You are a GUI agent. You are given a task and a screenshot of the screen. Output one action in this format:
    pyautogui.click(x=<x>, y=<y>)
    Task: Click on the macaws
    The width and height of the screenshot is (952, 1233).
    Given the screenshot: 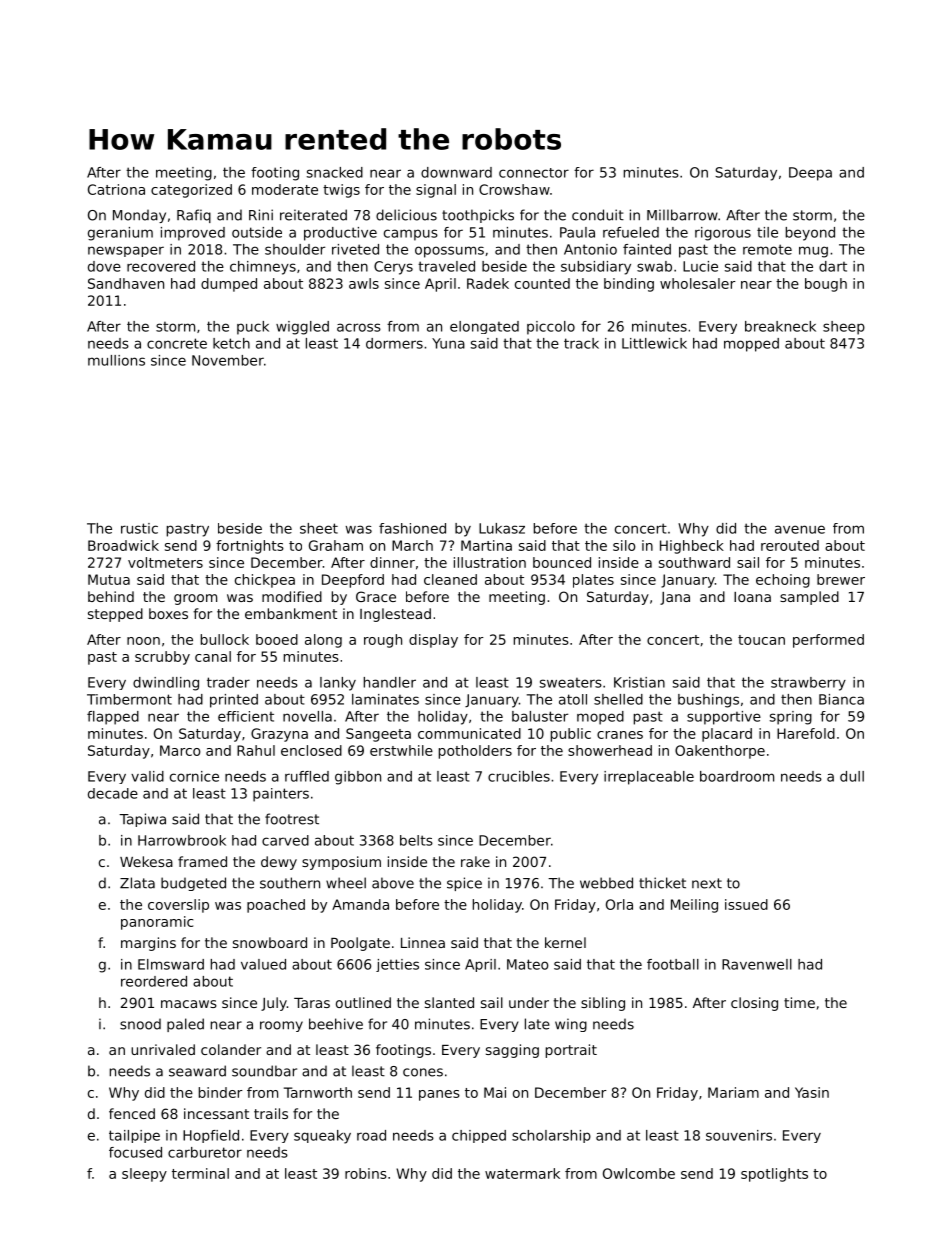 What is the action you would take?
    pyautogui.click(x=189, y=1004)
